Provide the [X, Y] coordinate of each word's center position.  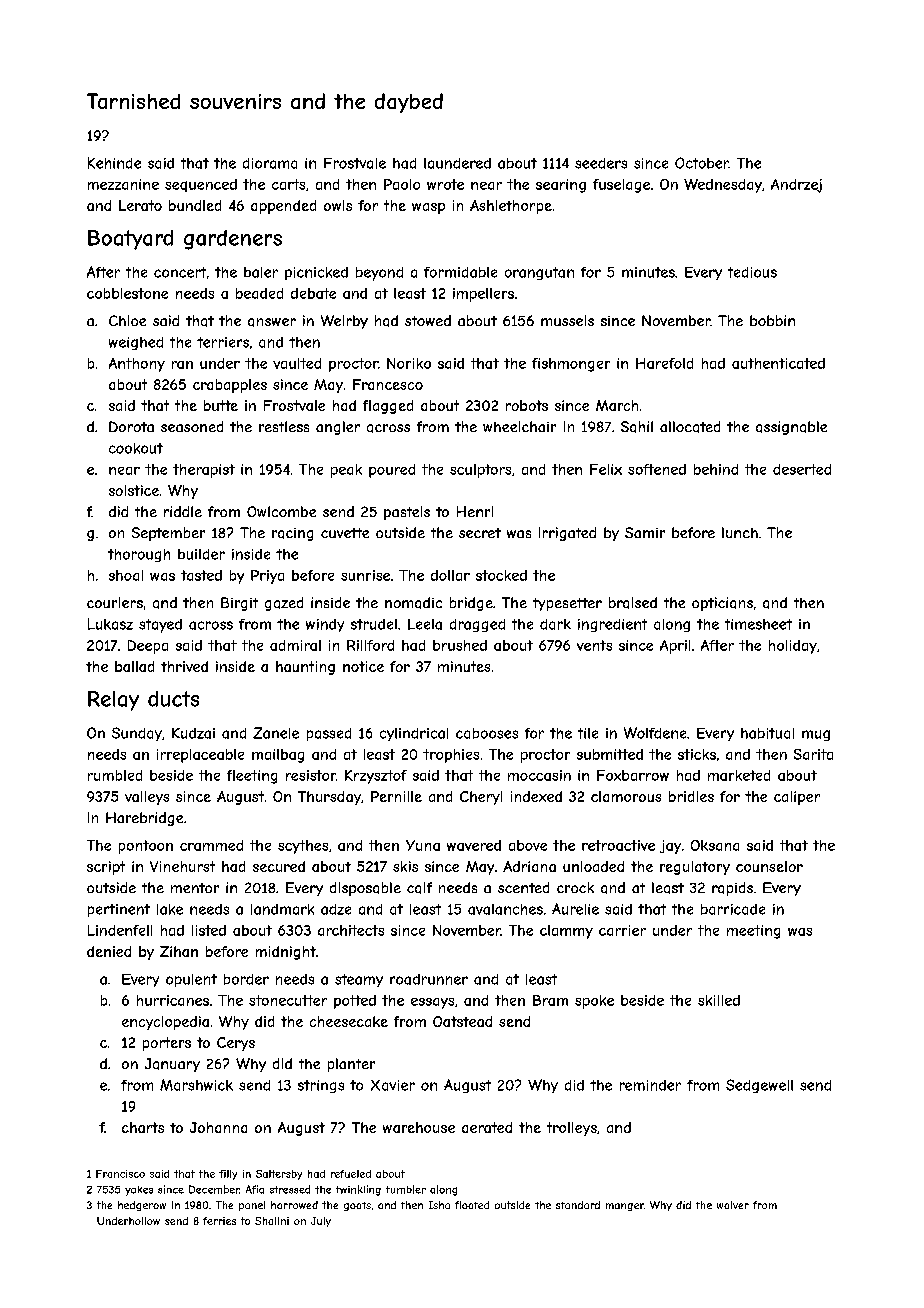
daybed [409, 103]
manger [625, 1207]
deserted [802, 469]
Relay [113, 701]
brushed [460, 645]
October [702, 163]
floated [472, 1205]
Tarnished [133, 101]
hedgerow [142, 1206]
